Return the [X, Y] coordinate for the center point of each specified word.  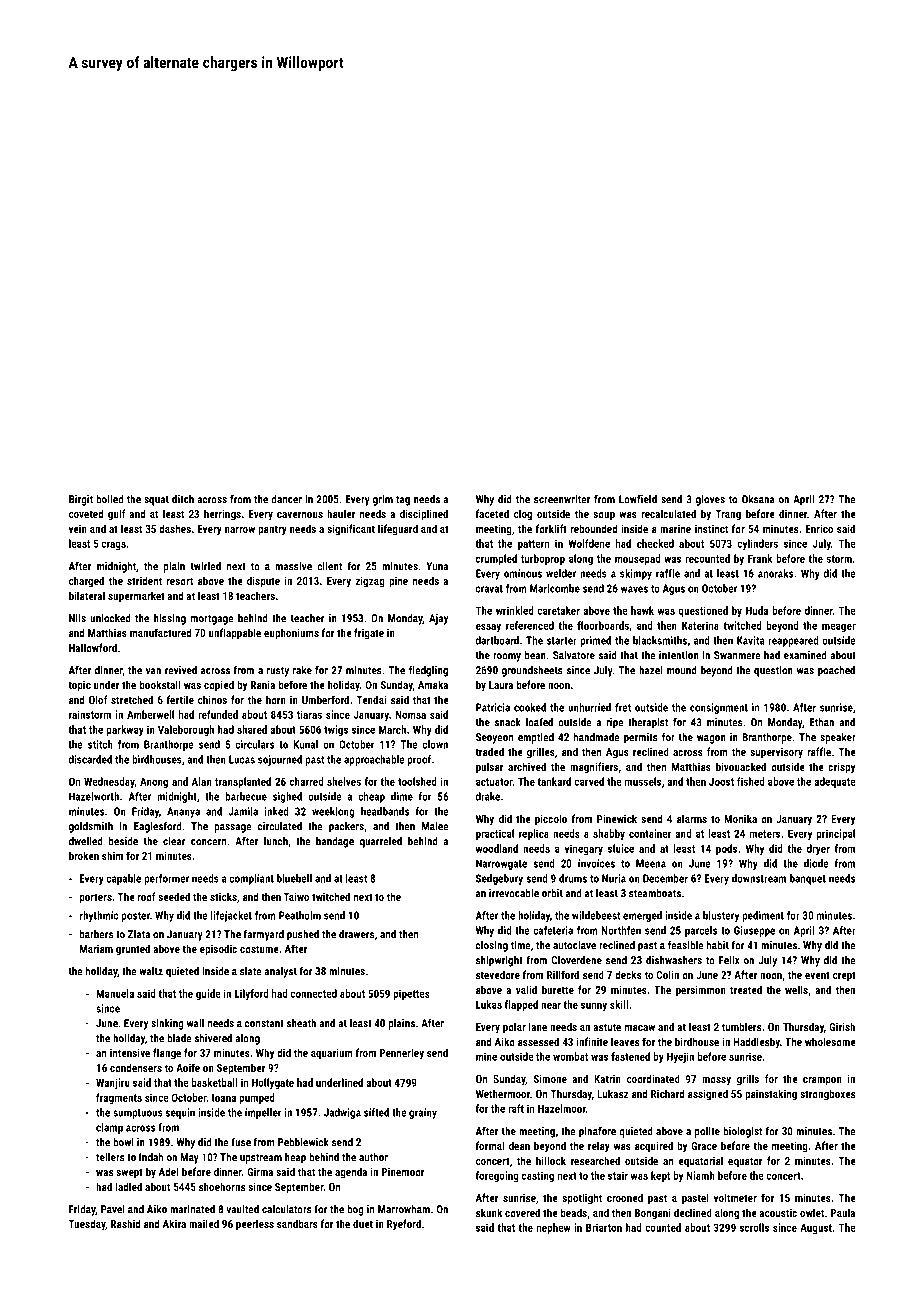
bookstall [160, 684]
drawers [356, 934]
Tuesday [87, 1225]
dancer [286, 499]
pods [726, 849]
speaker [838, 738]
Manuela [115, 993]
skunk [489, 1212]
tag [403, 501]
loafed [539, 722]
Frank [760, 558]
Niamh [700, 1175]
